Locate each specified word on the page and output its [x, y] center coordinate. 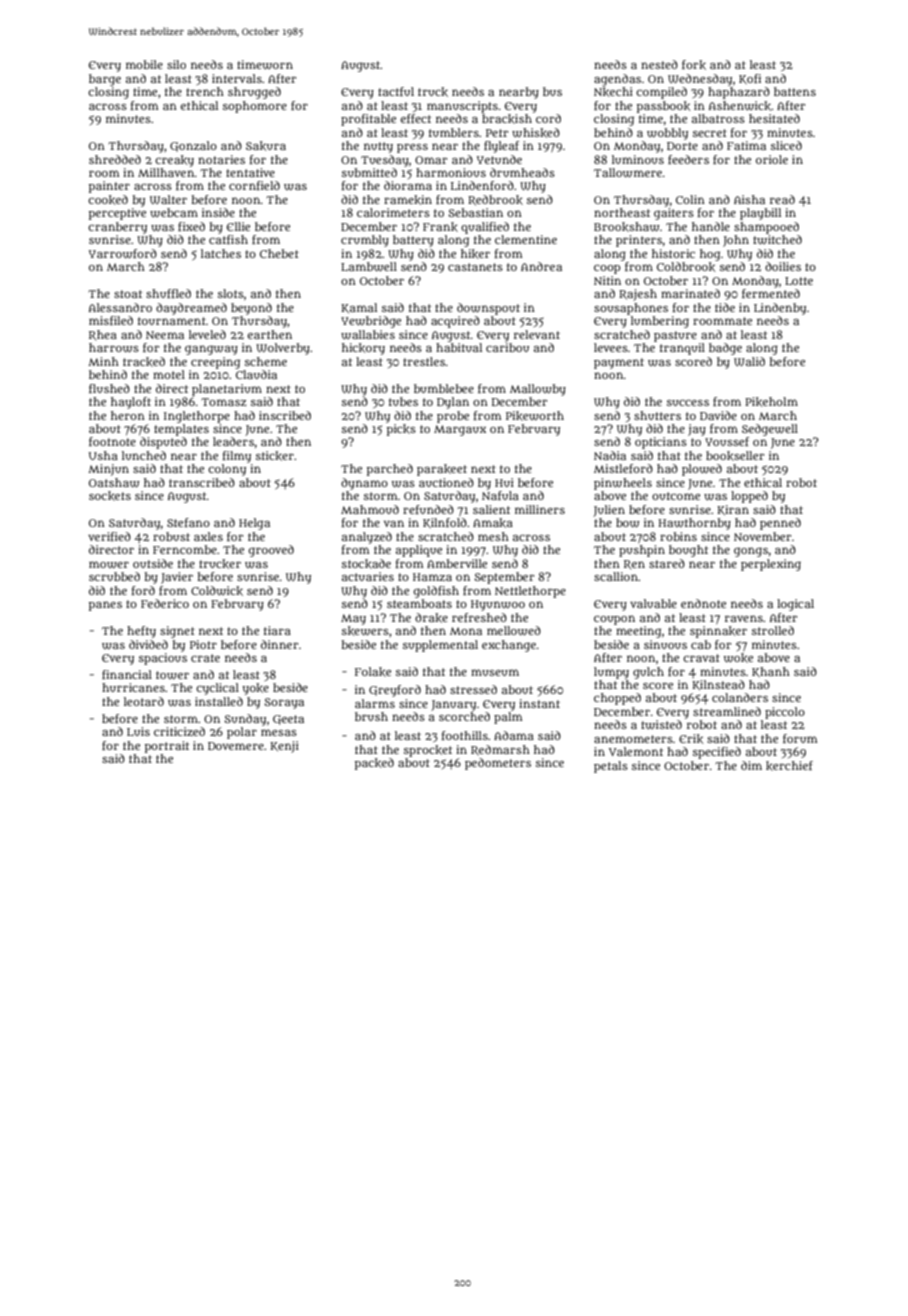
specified [717, 753]
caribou [507, 347]
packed [374, 764]
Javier [177, 578]
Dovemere [236, 746]
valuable [653, 603]
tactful [396, 91]
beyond [251, 309]
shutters [657, 415]
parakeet [442, 470]
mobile [144, 64]
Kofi [750, 79]
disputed [163, 443]
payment [619, 363]
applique [419, 551]
